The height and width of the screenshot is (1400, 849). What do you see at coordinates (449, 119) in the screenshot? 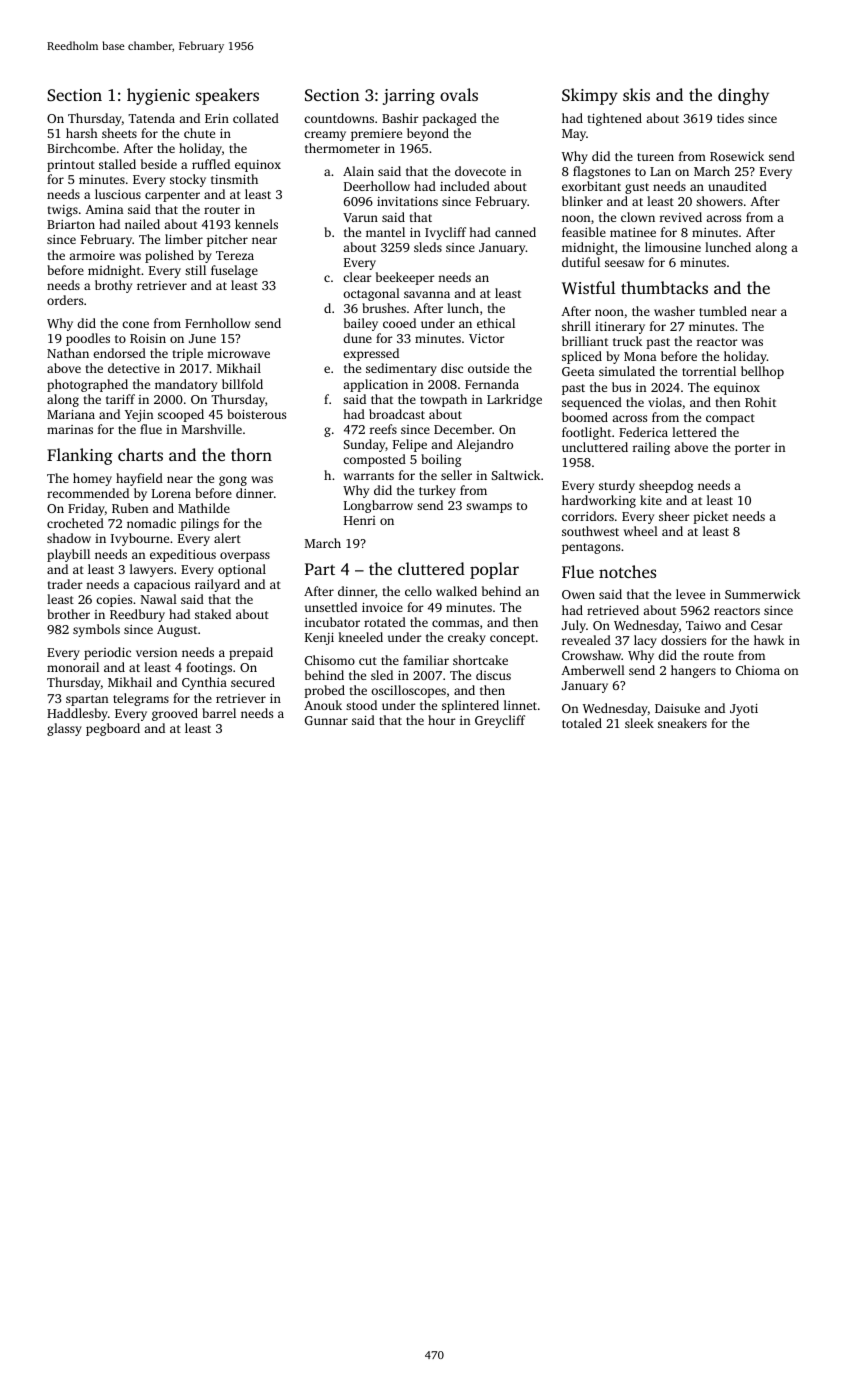
I see `packaged` at bounding box center [449, 119].
